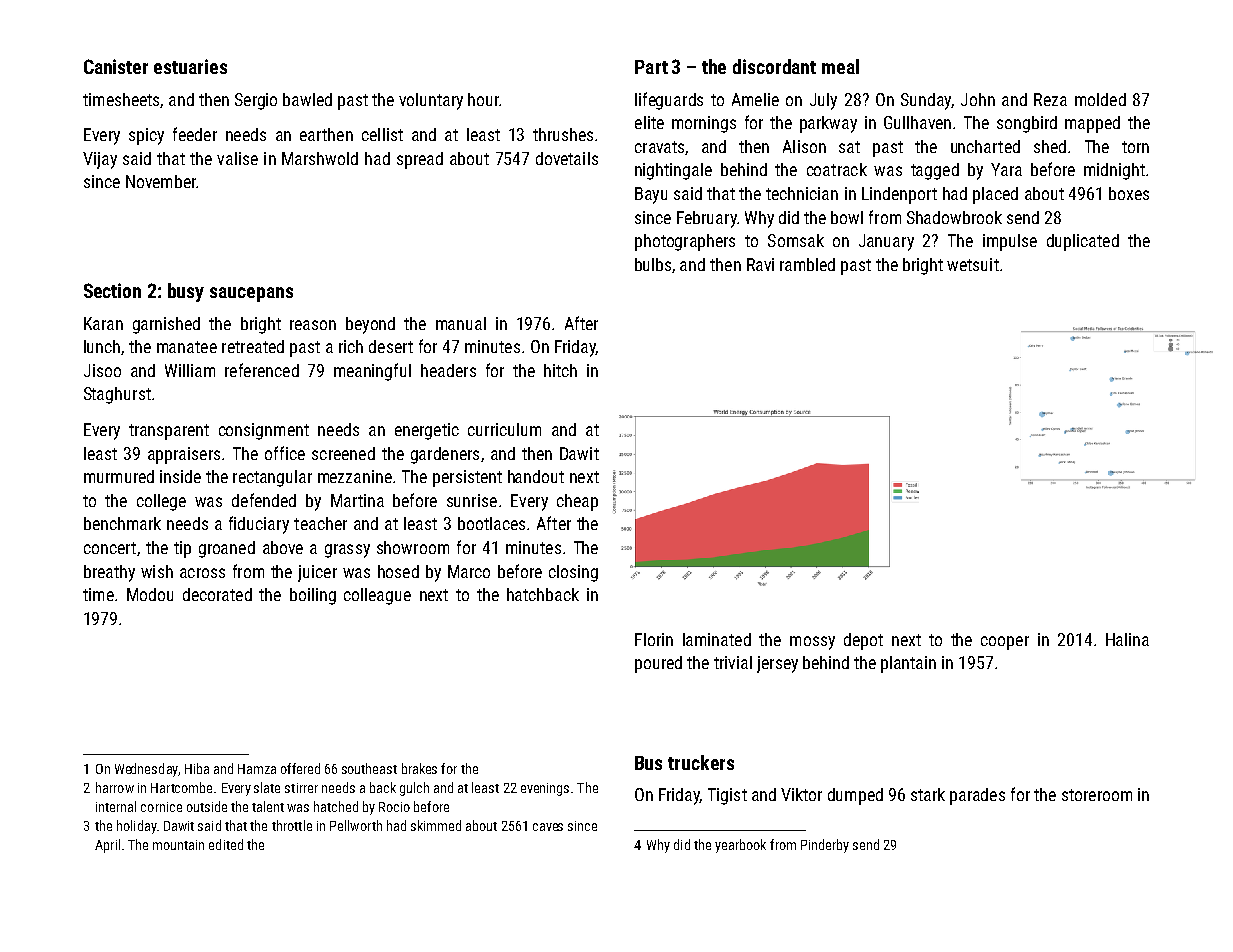 This document has width=1233, height=952. Describe the element at coordinates (825, 846) in the document. I see `Pinderby` at that location.
